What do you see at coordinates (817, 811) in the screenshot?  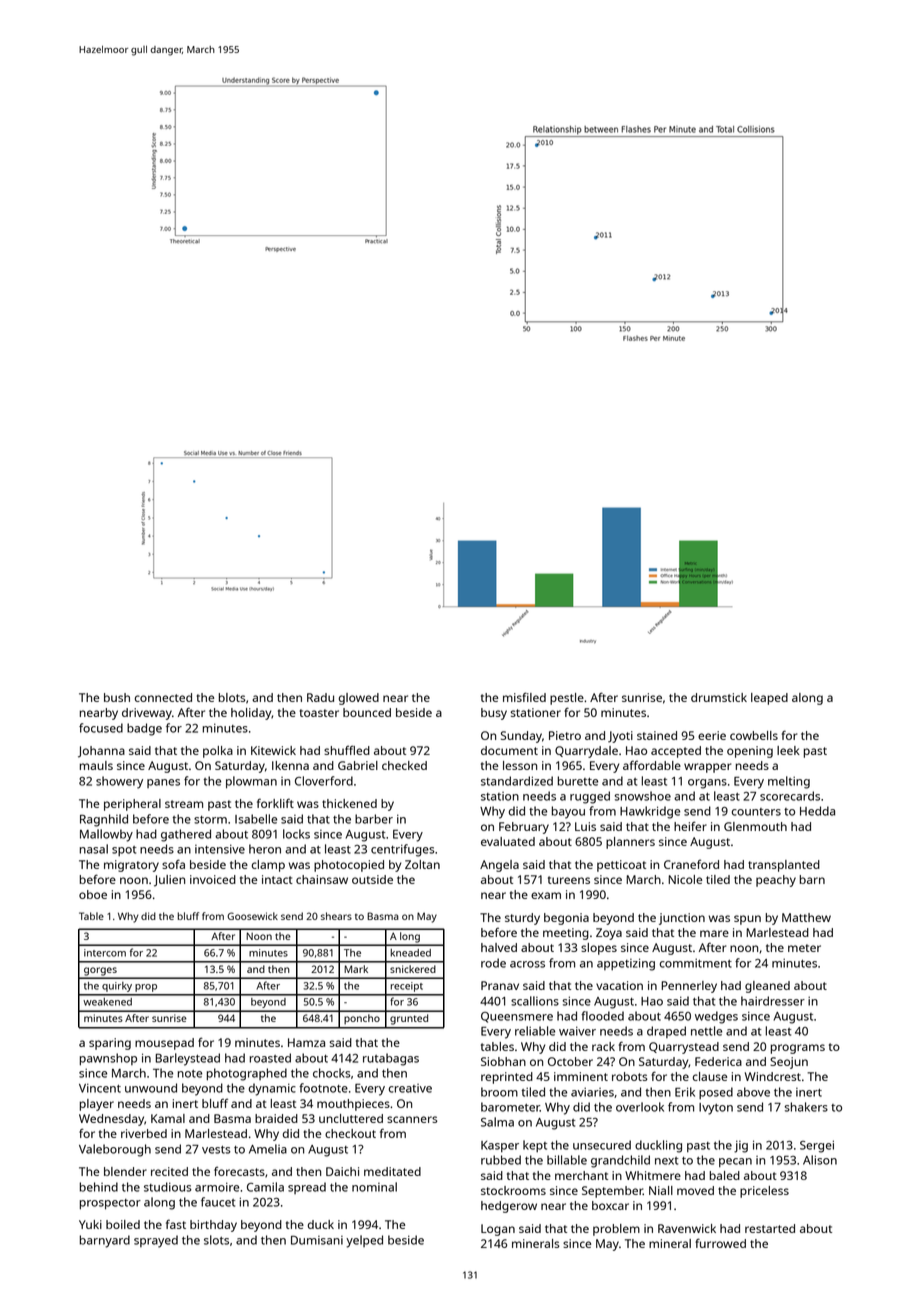 I see `Hedda` at bounding box center [817, 811].
